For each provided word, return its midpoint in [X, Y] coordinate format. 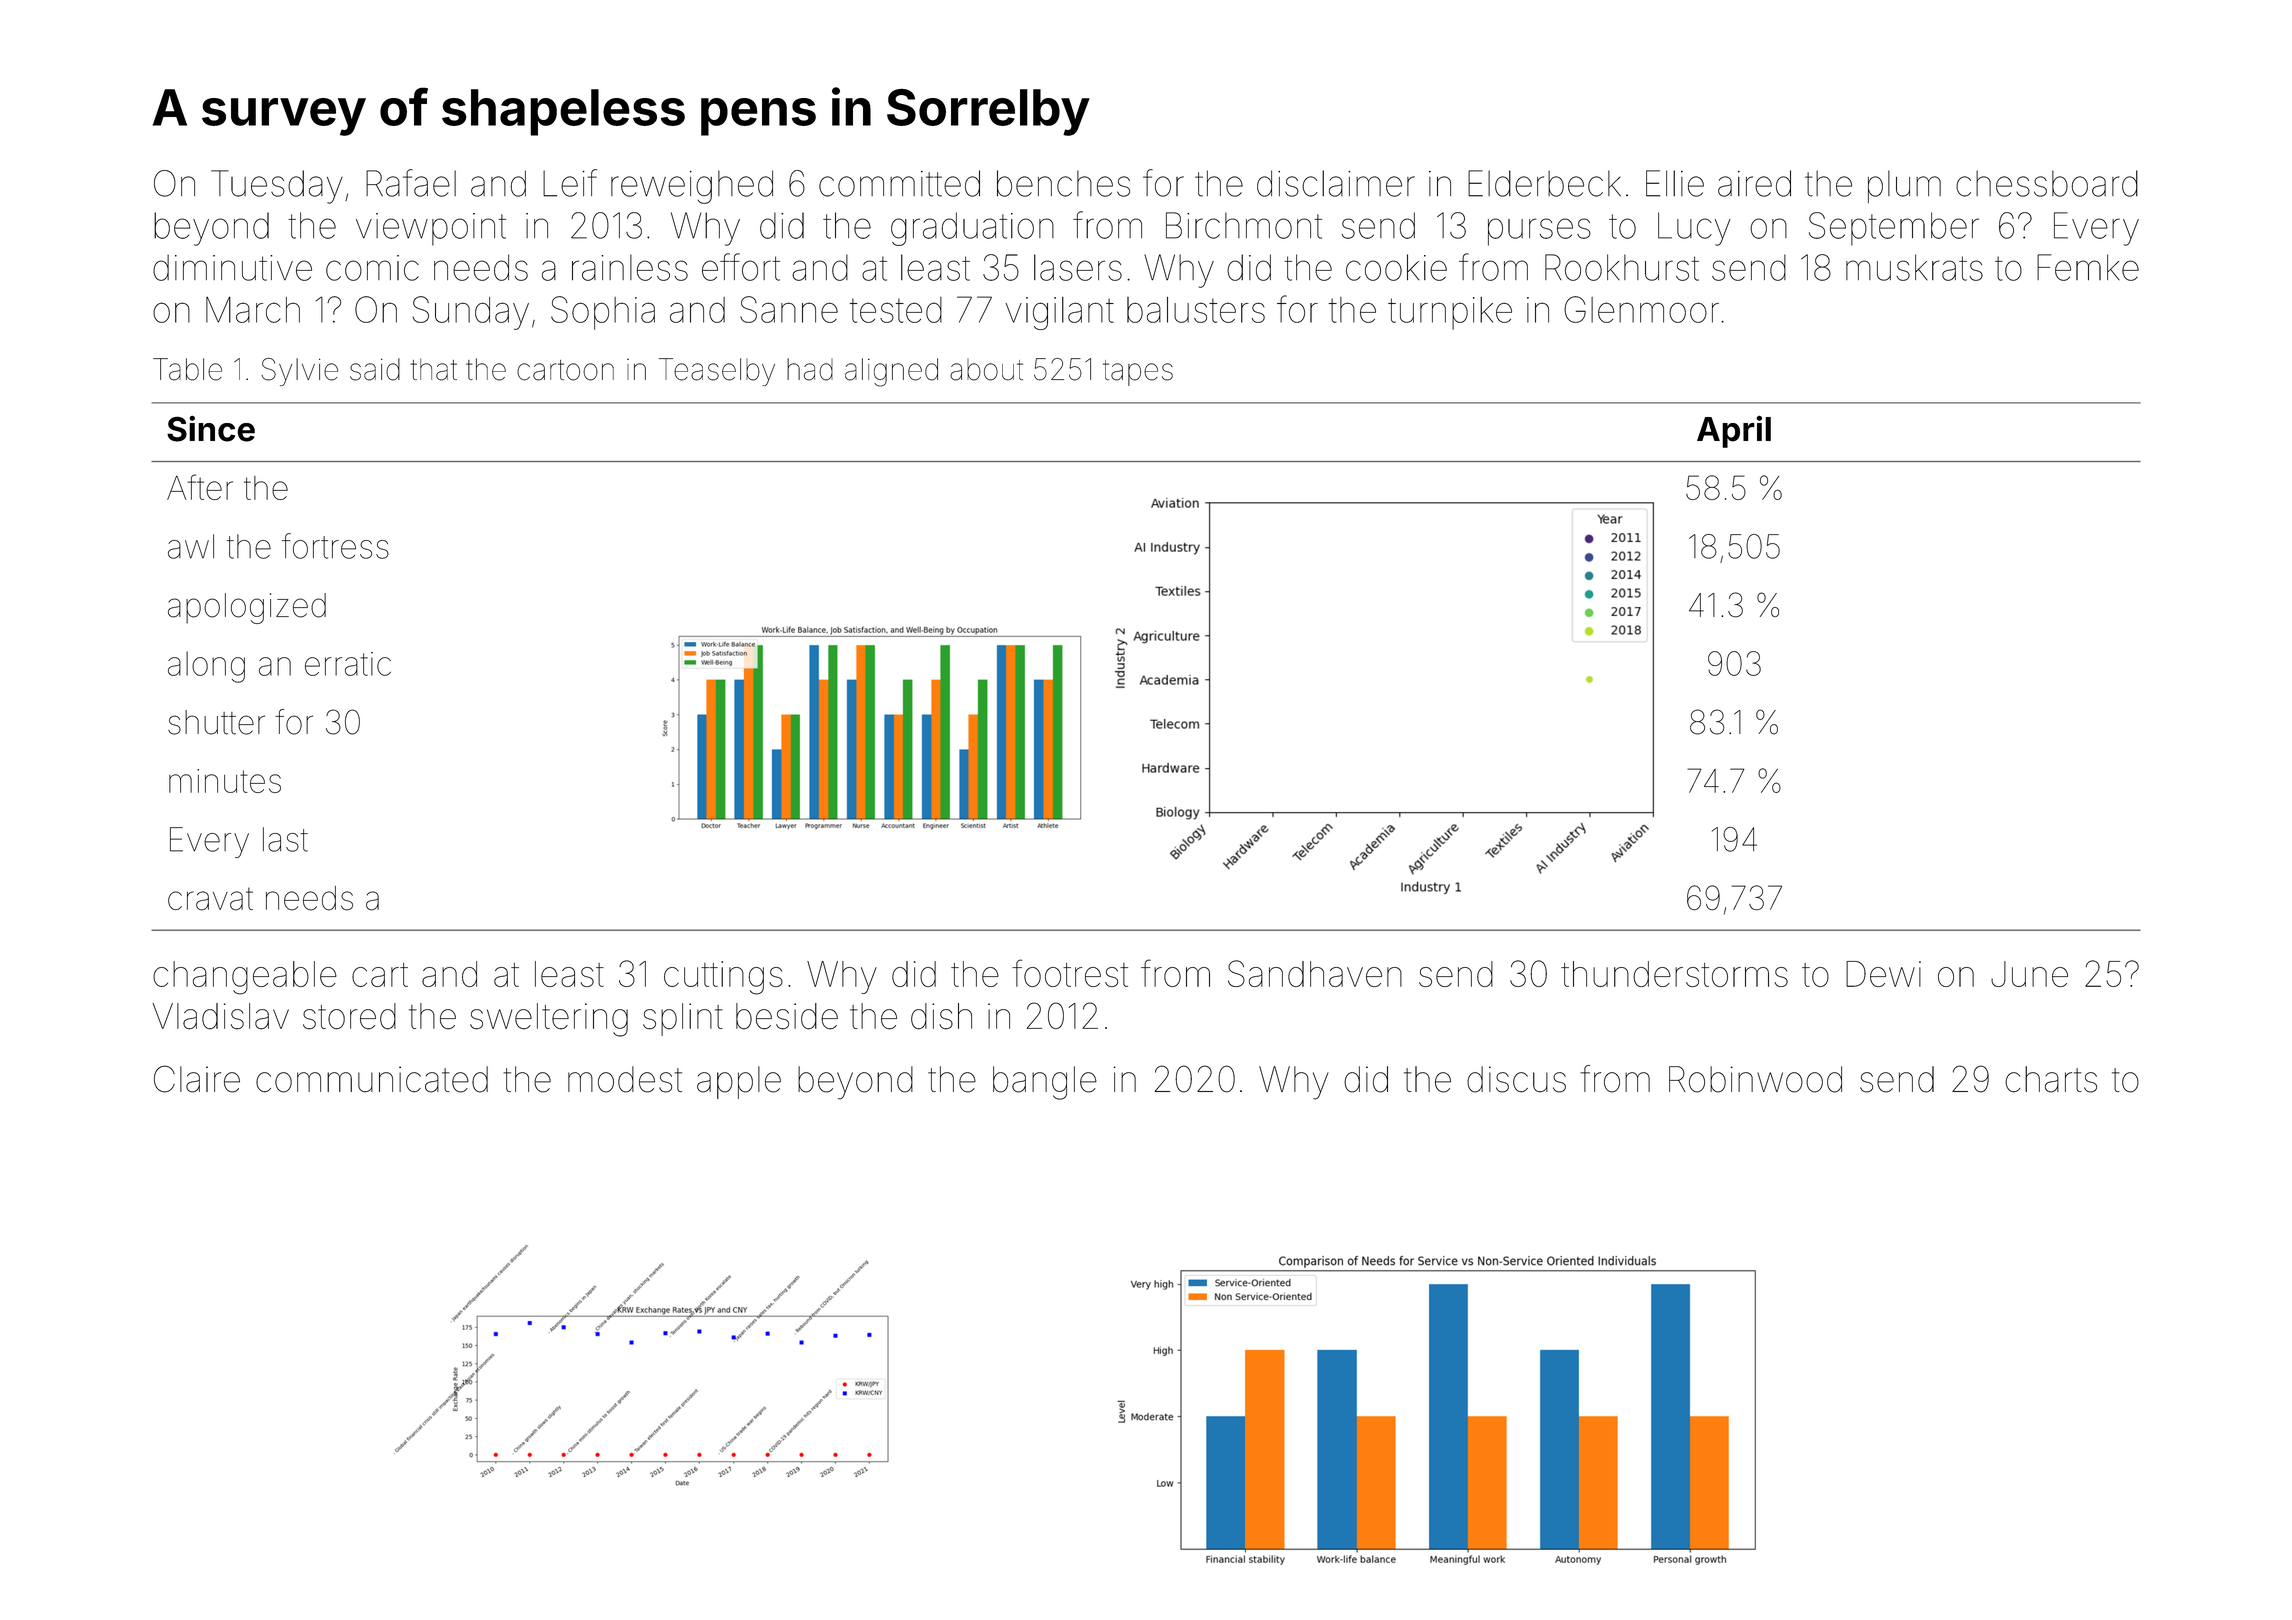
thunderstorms [1674, 974]
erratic [348, 664]
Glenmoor [1641, 309]
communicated [372, 1079]
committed [899, 183]
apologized [247, 608]
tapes [1138, 373]
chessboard [2047, 183]
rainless [630, 267]
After [200, 487]
